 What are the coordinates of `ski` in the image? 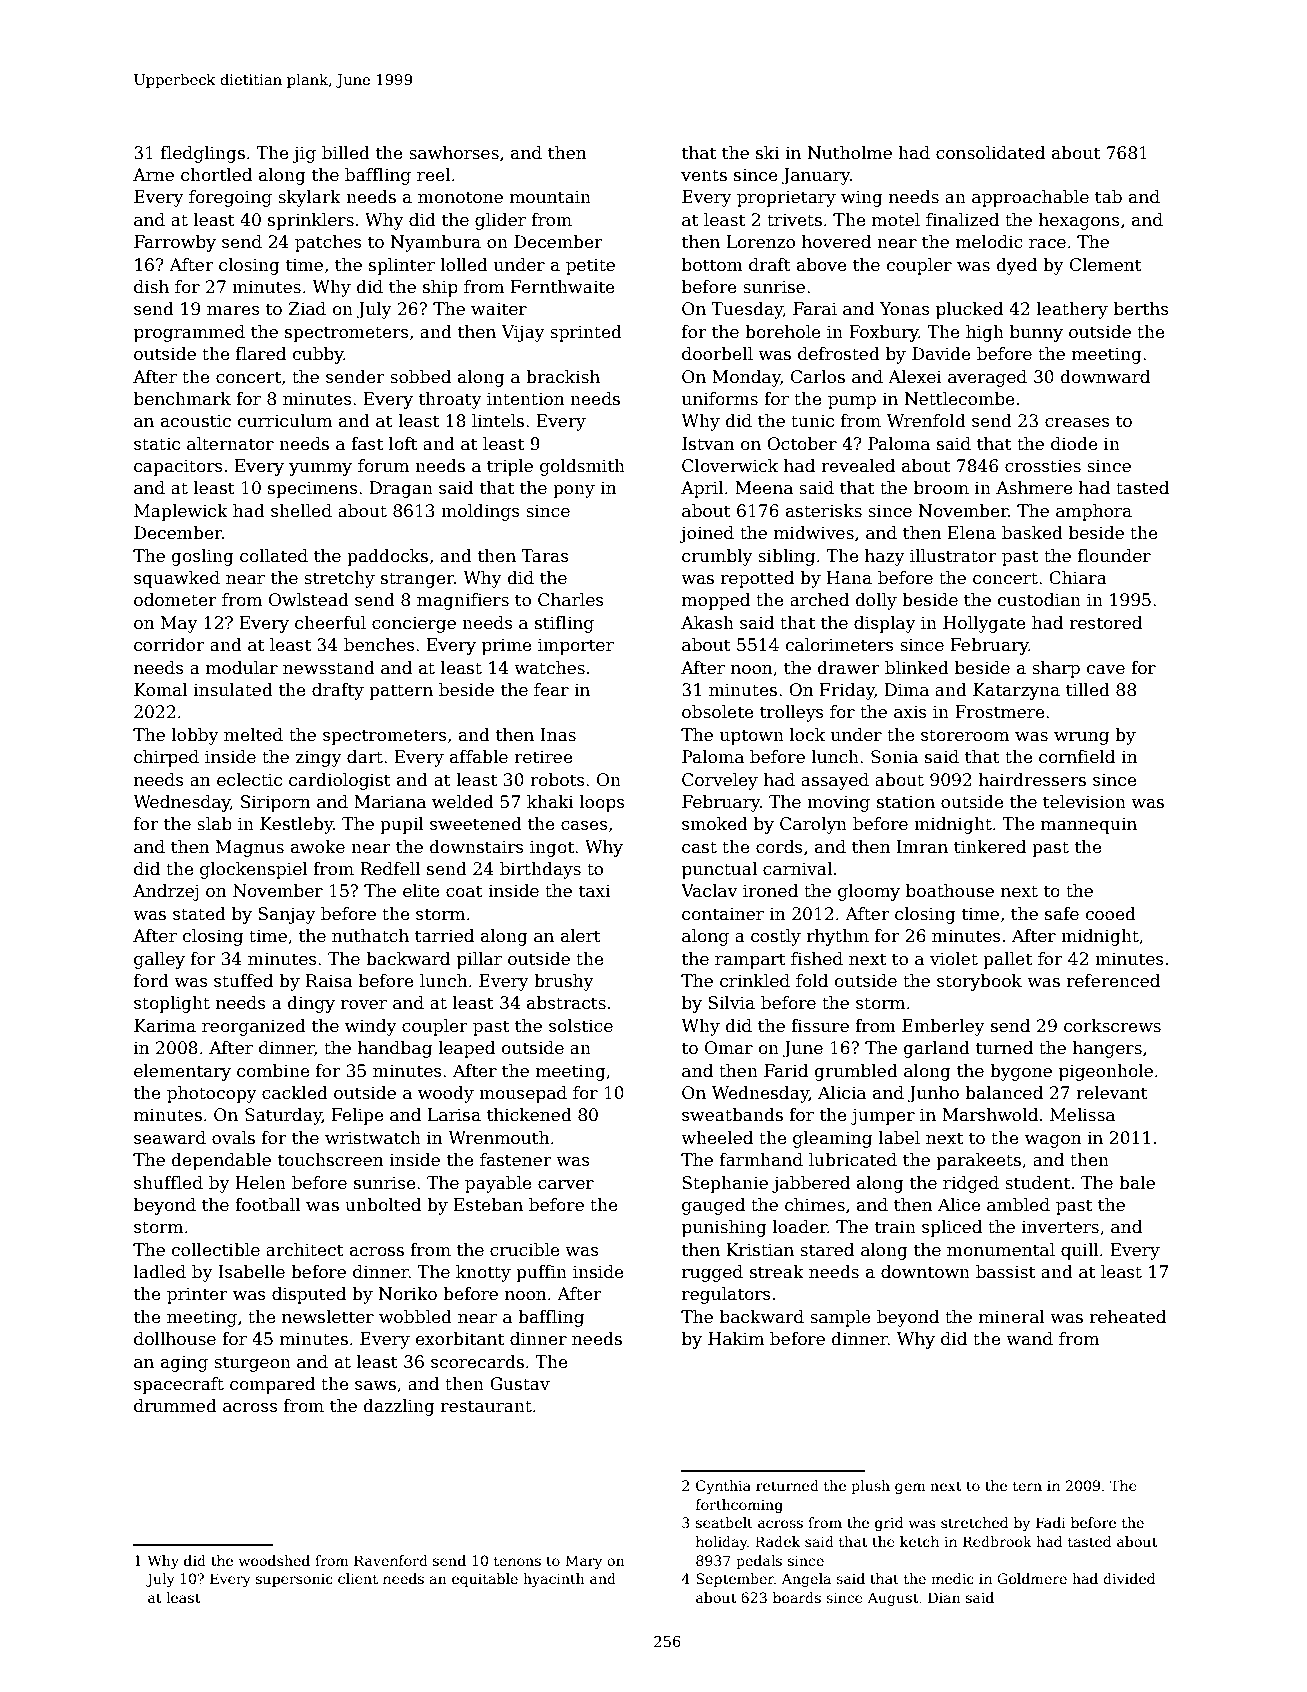 It's located at (767, 153).
